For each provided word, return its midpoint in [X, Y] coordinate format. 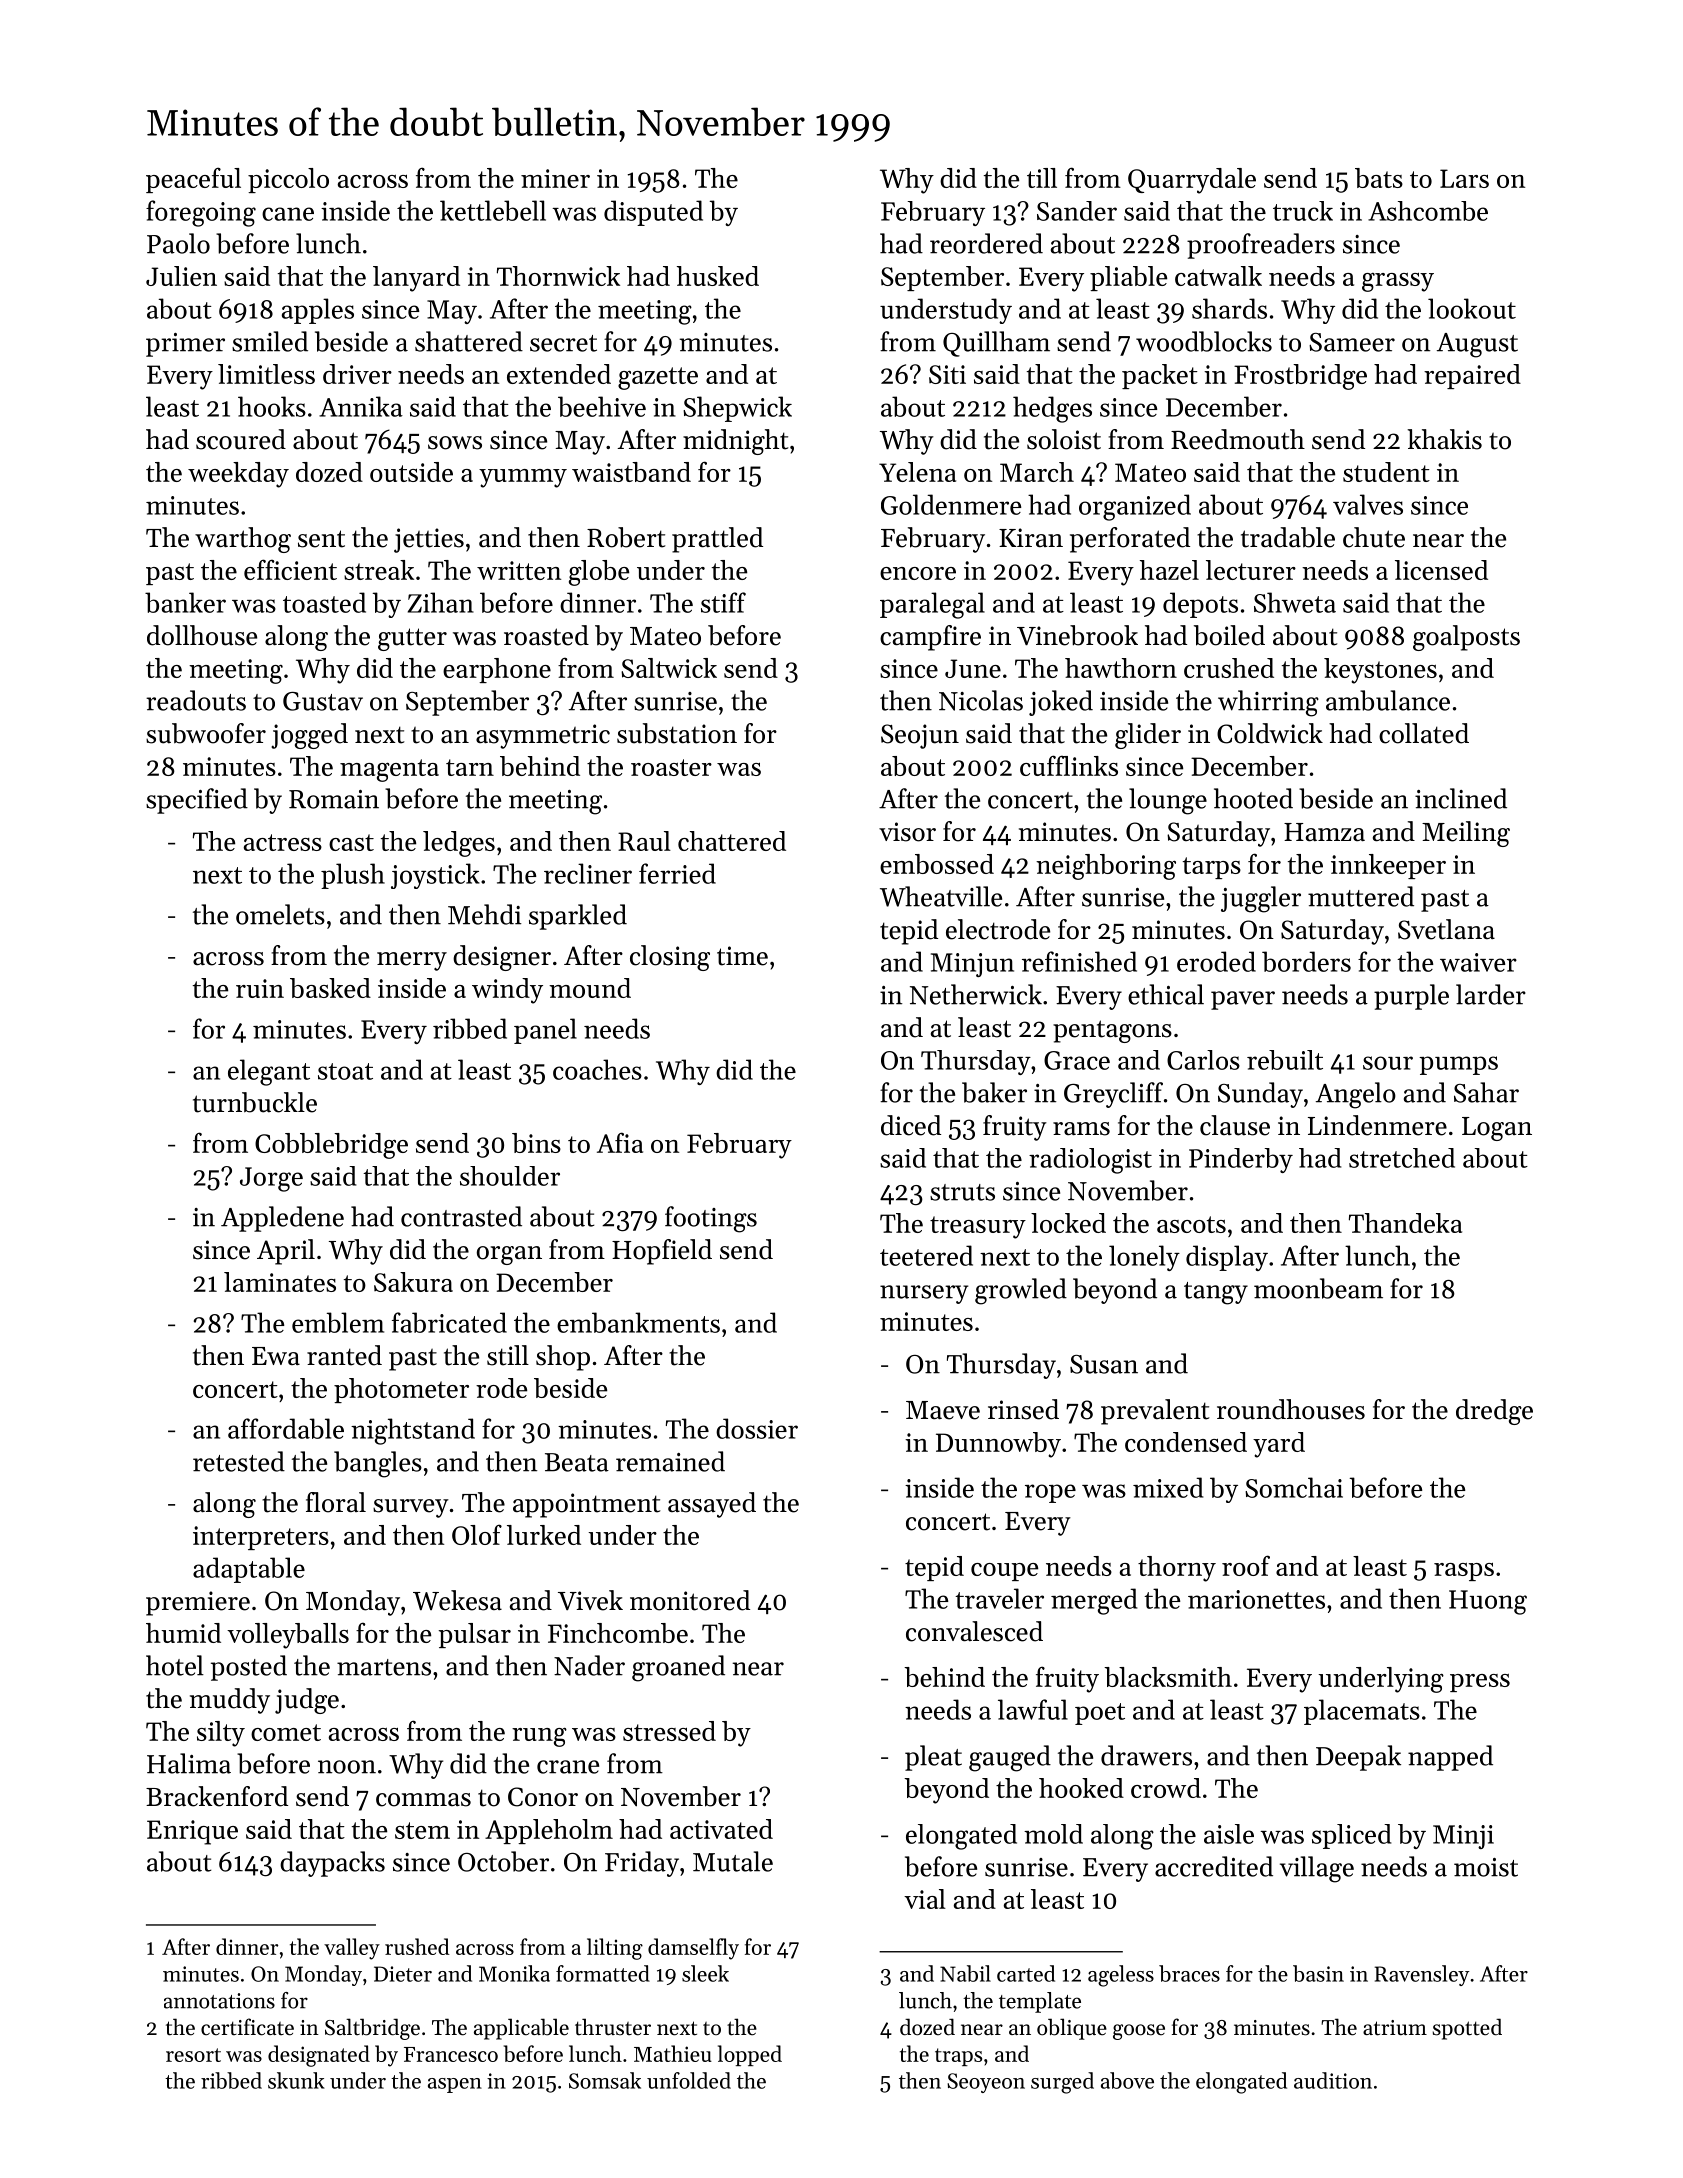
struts [962, 1192]
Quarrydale [1192, 181]
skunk [296, 2080]
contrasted [461, 1216]
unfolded [689, 2080]
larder [1491, 994]
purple [1411, 997]
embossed [937, 864]
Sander [1077, 211]
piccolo [288, 180]
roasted [546, 635]
